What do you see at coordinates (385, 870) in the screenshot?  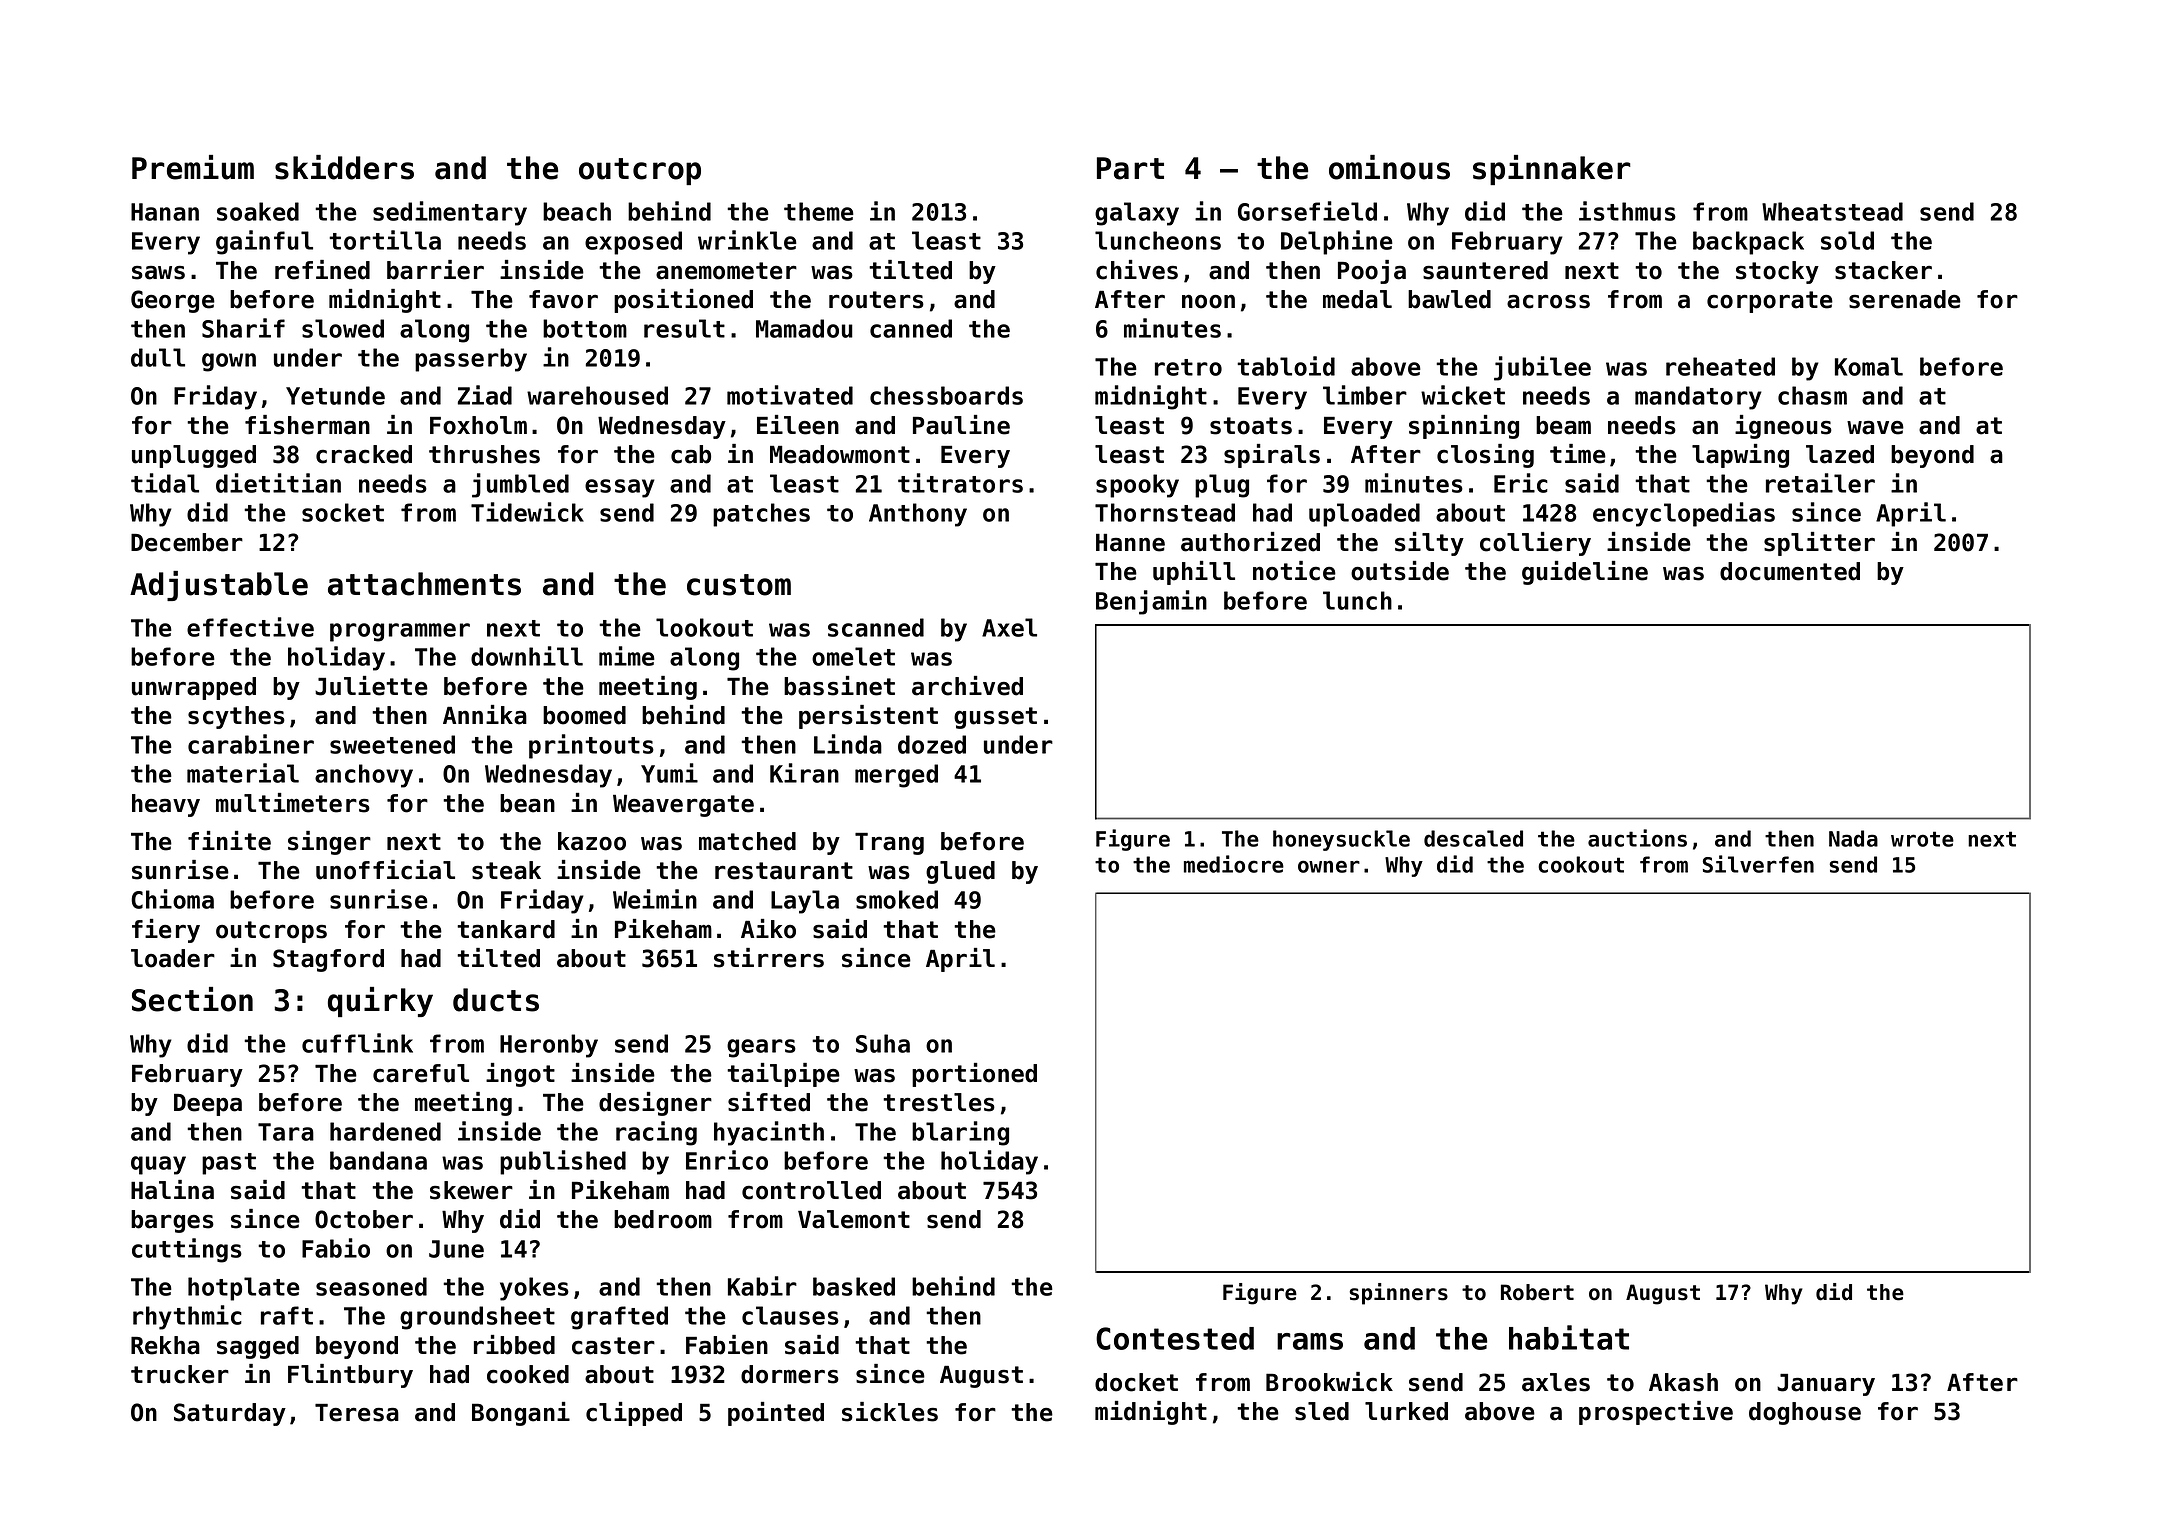 I see `unofficial` at bounding box center [385, 870].
